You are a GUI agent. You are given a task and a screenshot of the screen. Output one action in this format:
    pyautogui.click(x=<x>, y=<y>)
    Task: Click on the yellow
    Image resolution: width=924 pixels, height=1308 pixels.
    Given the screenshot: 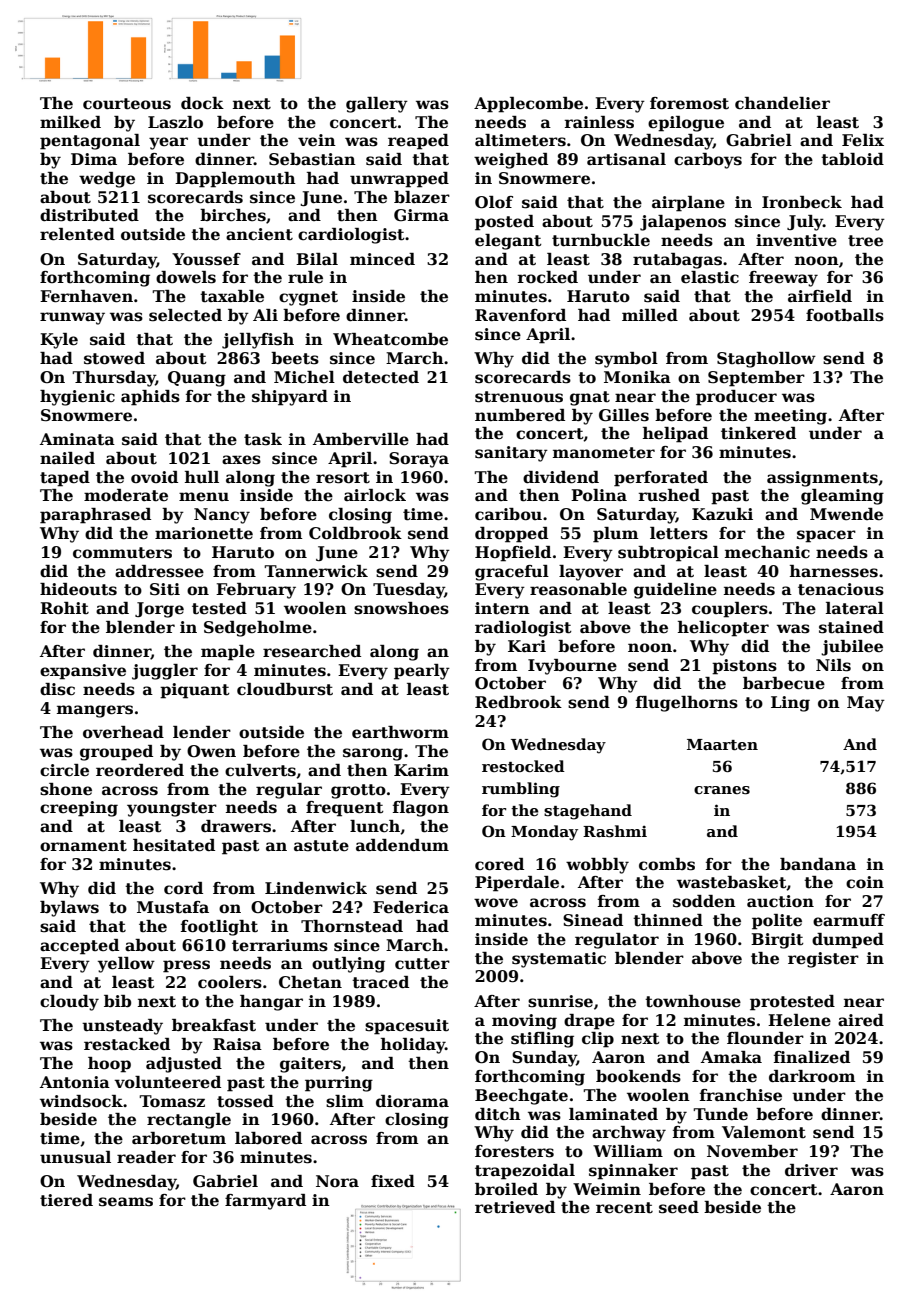 What is the action you would take?
    pyautogui.click(x=126, y=965)
